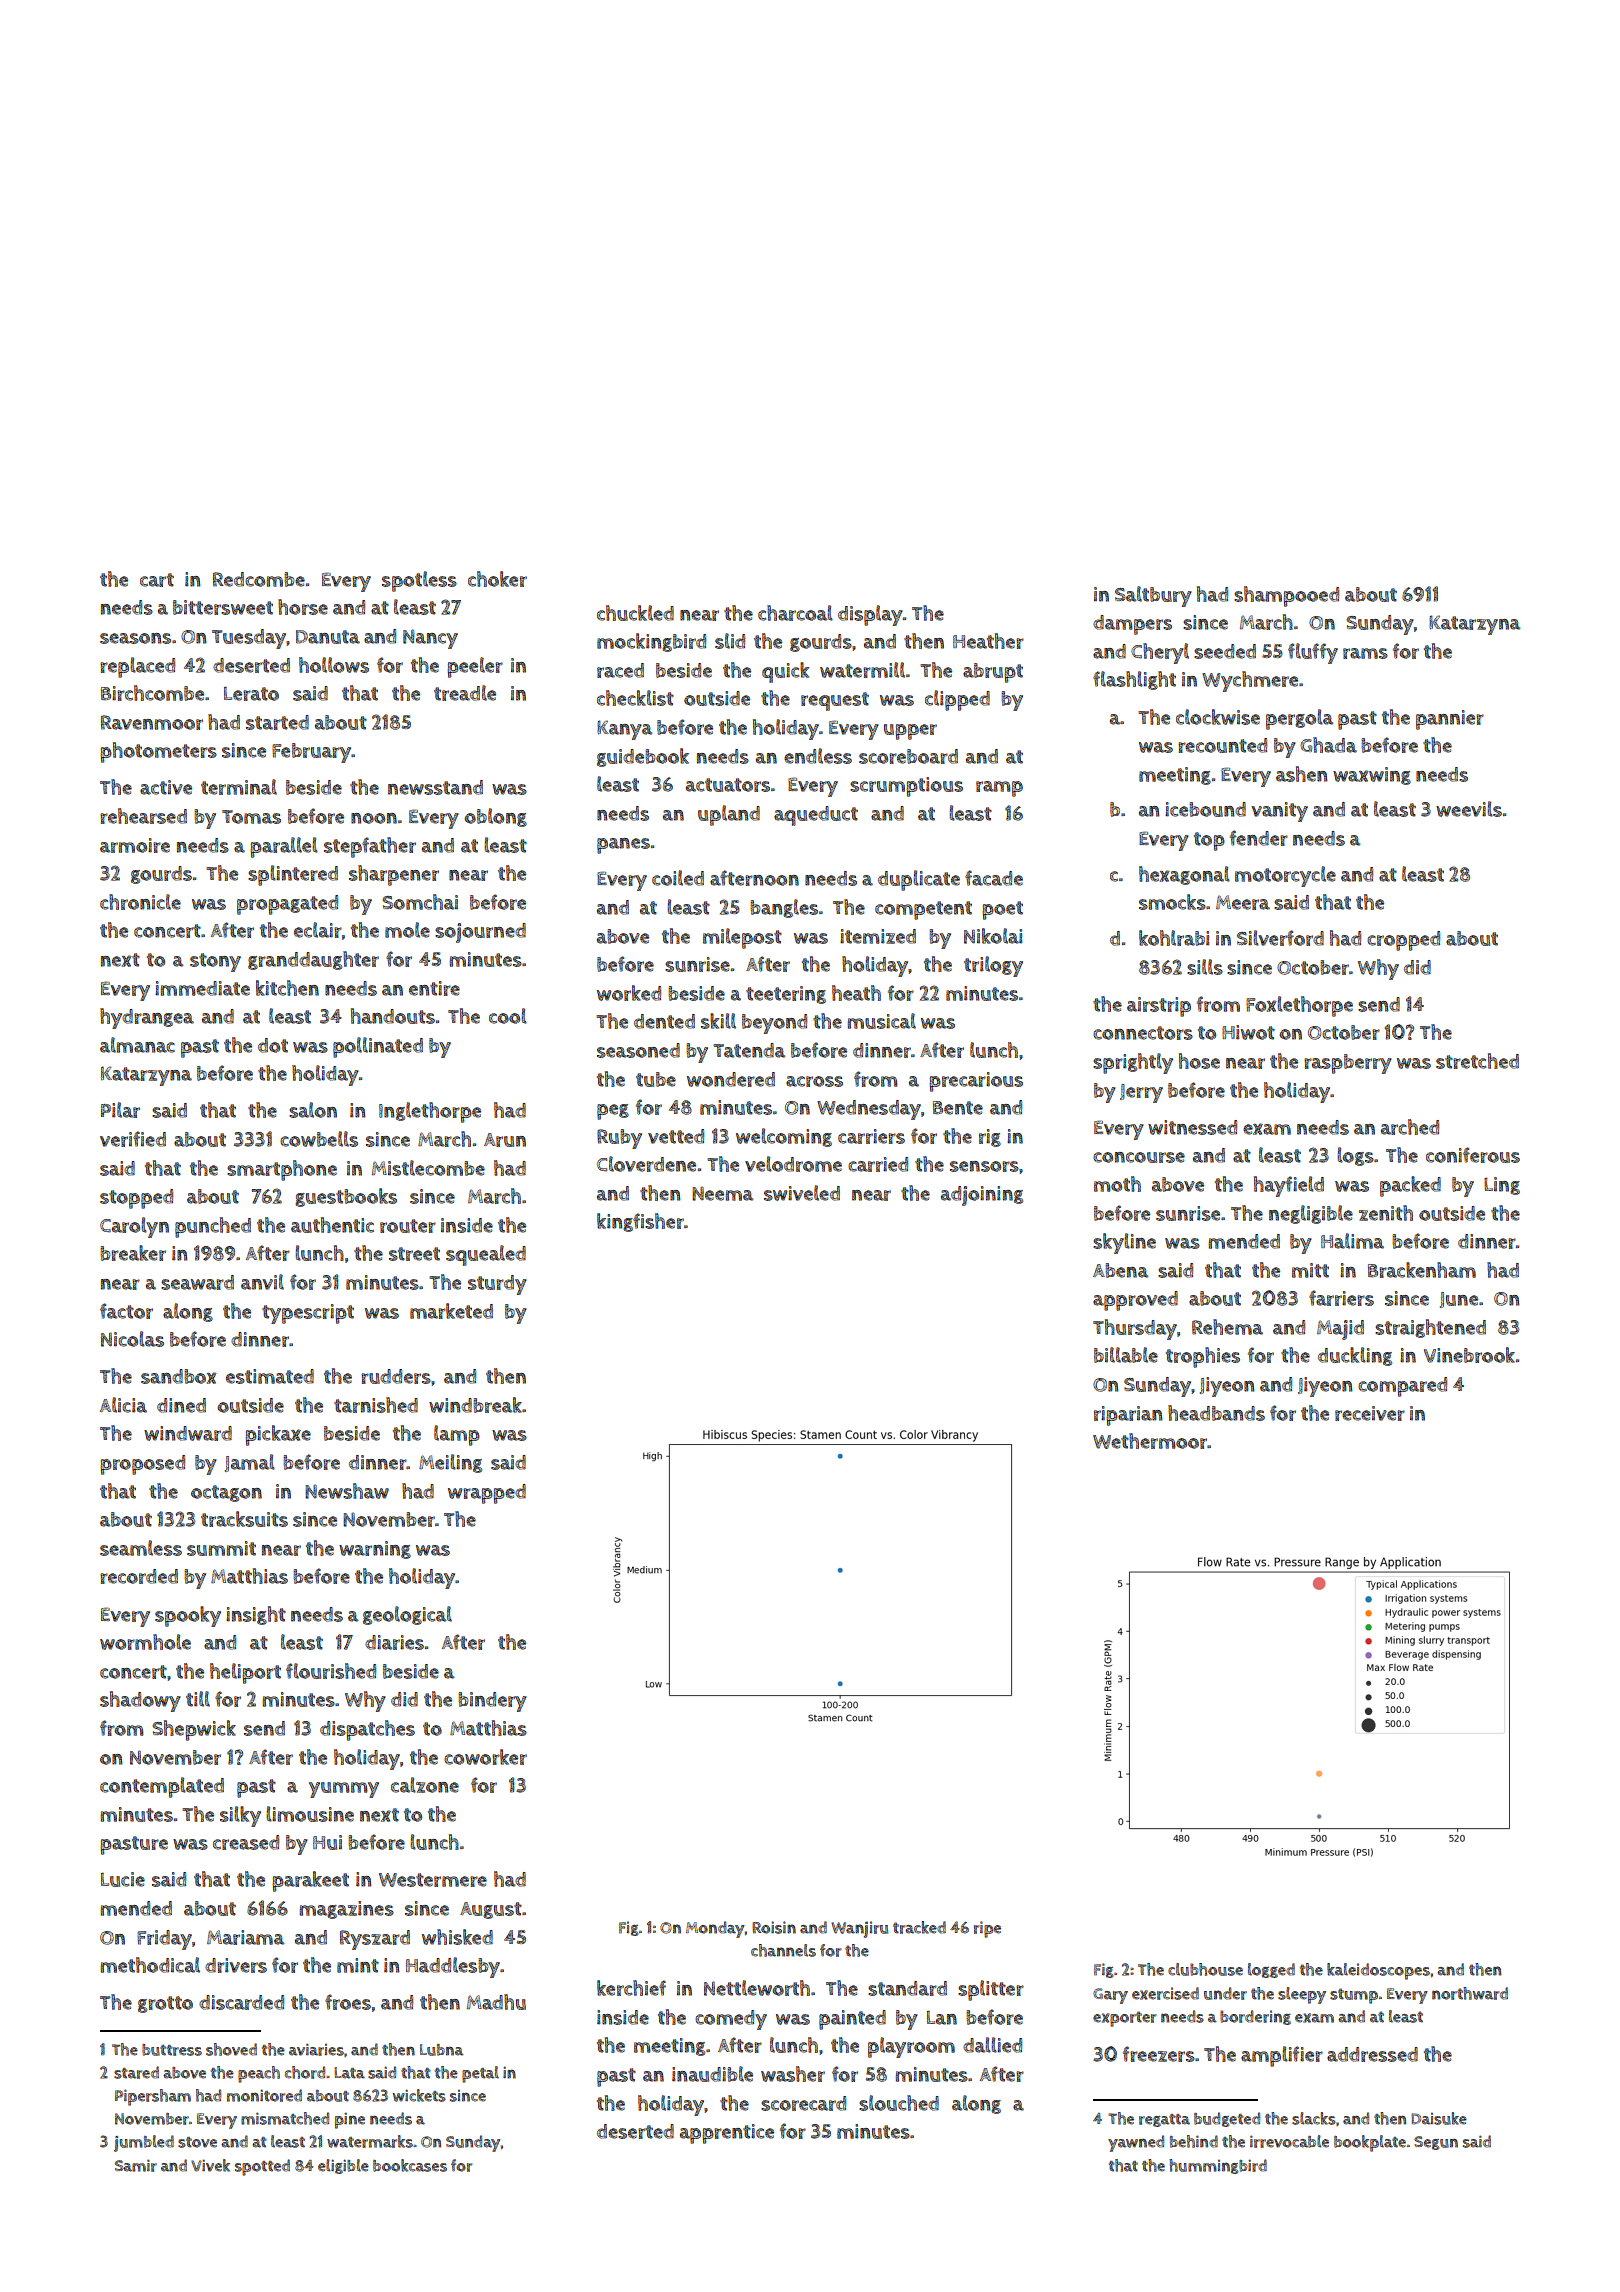  I want to click on Wethermoor, so click(1150, 1441).
